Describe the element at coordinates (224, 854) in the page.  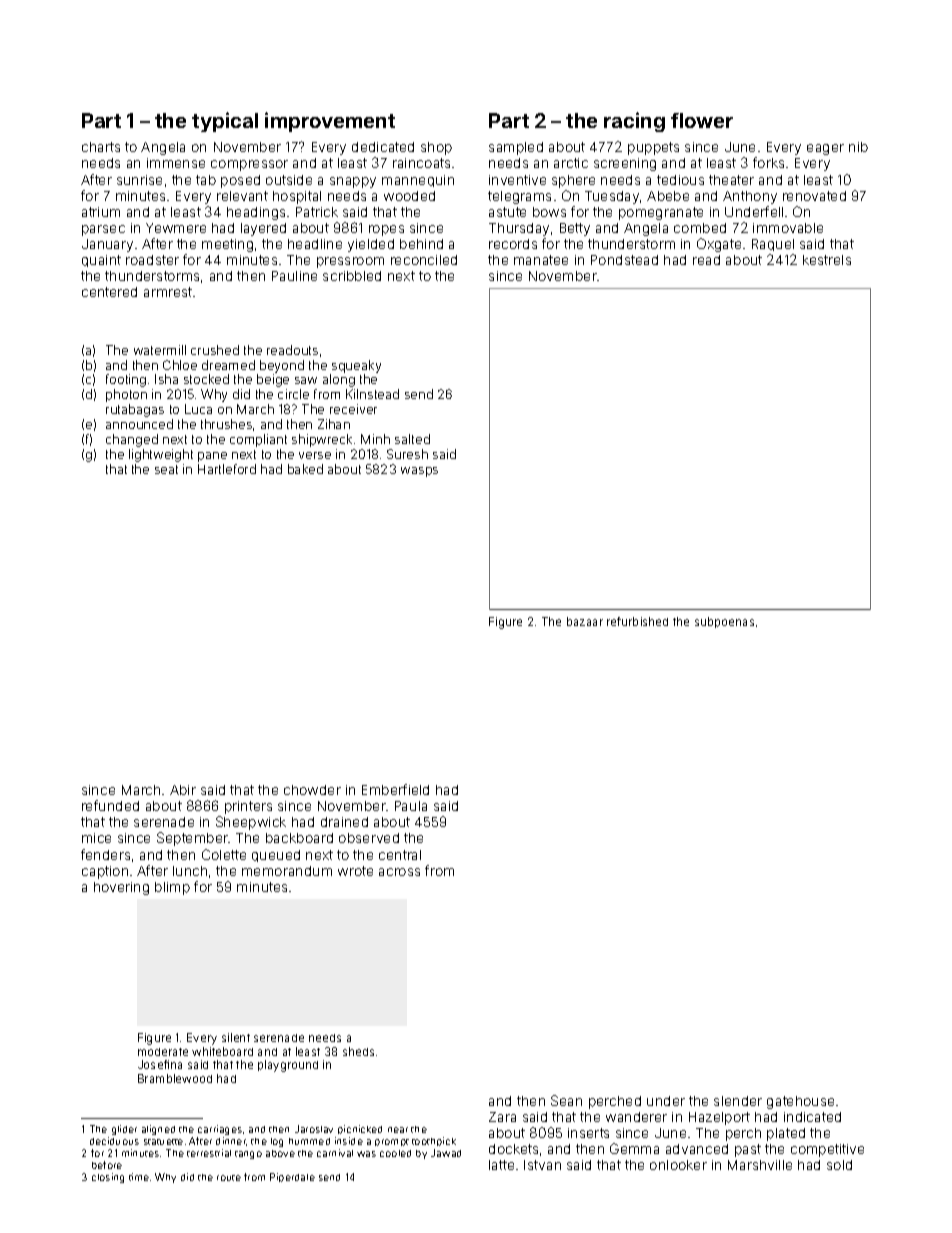
I see `Colette` at that location.
